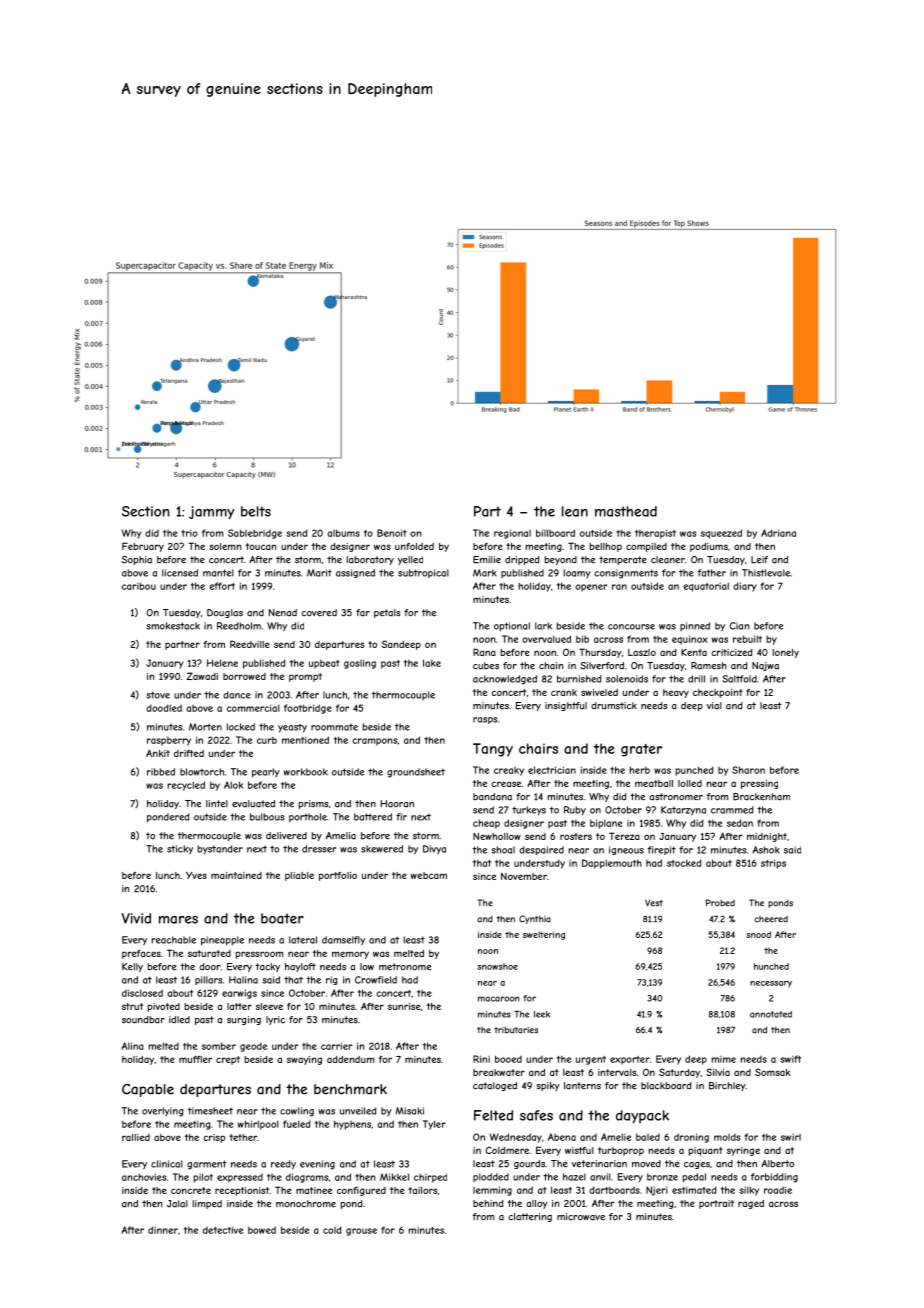 Image resolution: width=924 pixels, height=1308 pixels. I want to click on effort, so click(222, 586).
